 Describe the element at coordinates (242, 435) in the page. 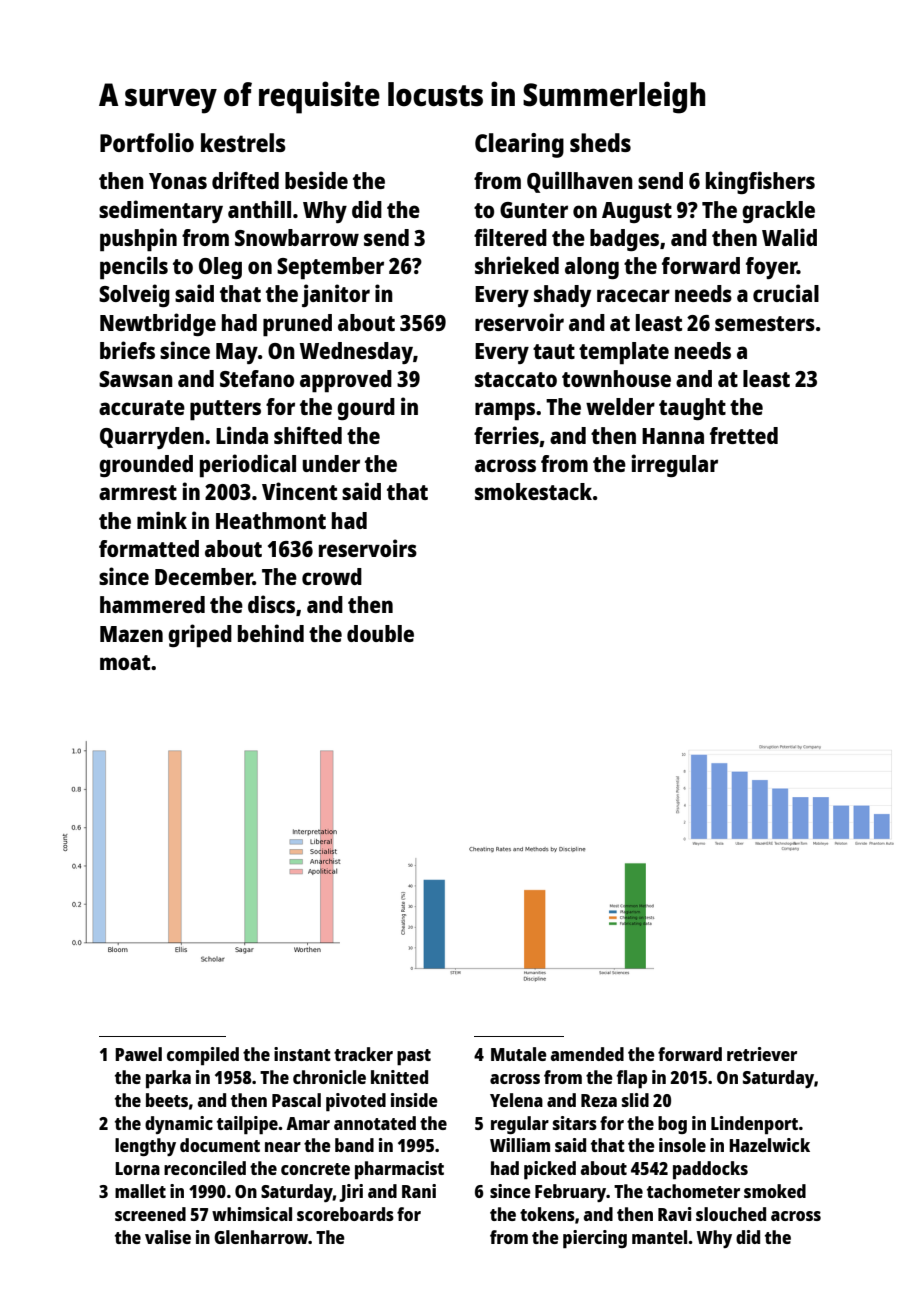

I see `Linda` at that location.
